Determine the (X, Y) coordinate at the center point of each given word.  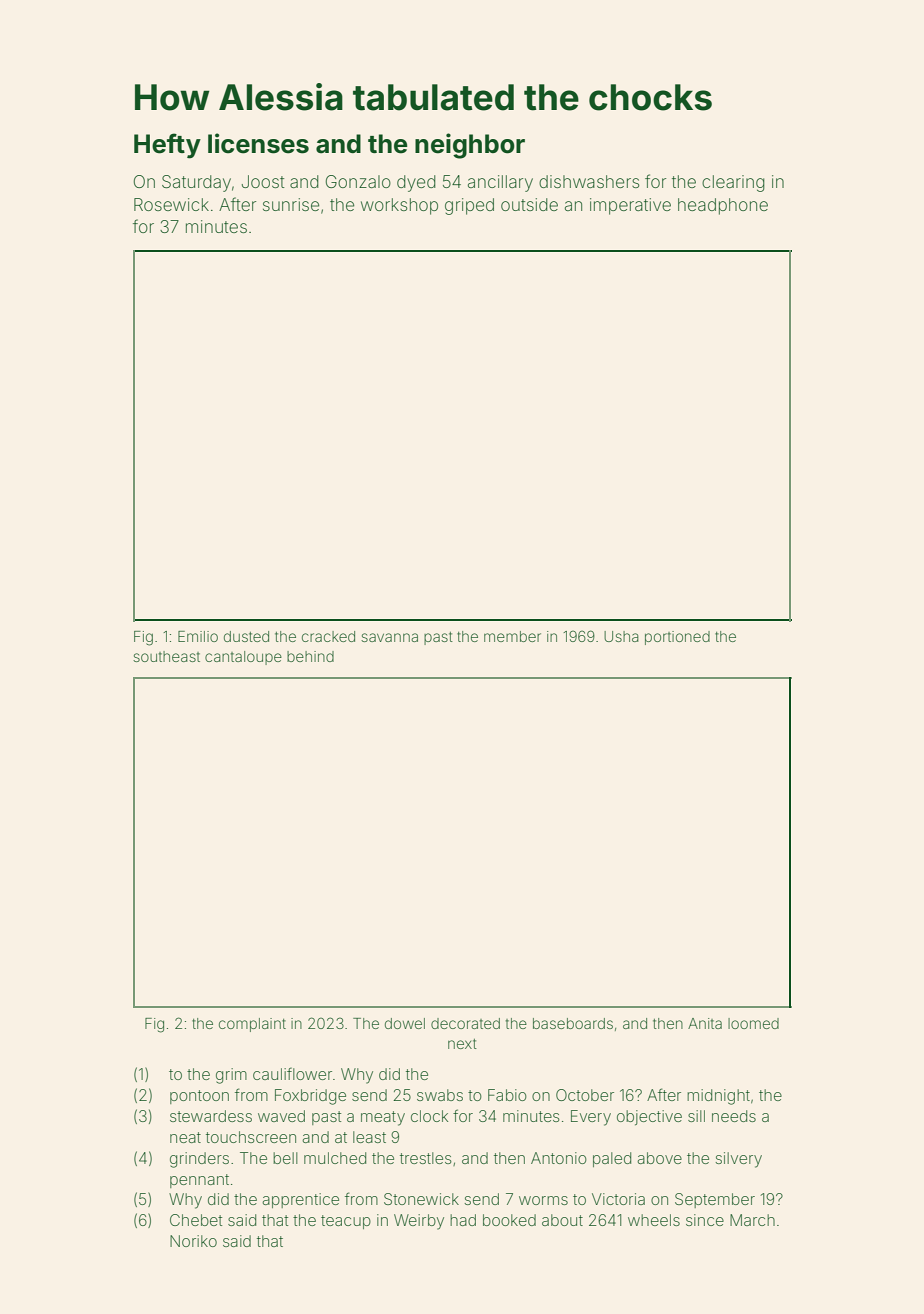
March (752, 1220)
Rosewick (171, 204)
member (512, 636)
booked (509, 1220)
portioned (677, 638)
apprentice (300, 1200)
